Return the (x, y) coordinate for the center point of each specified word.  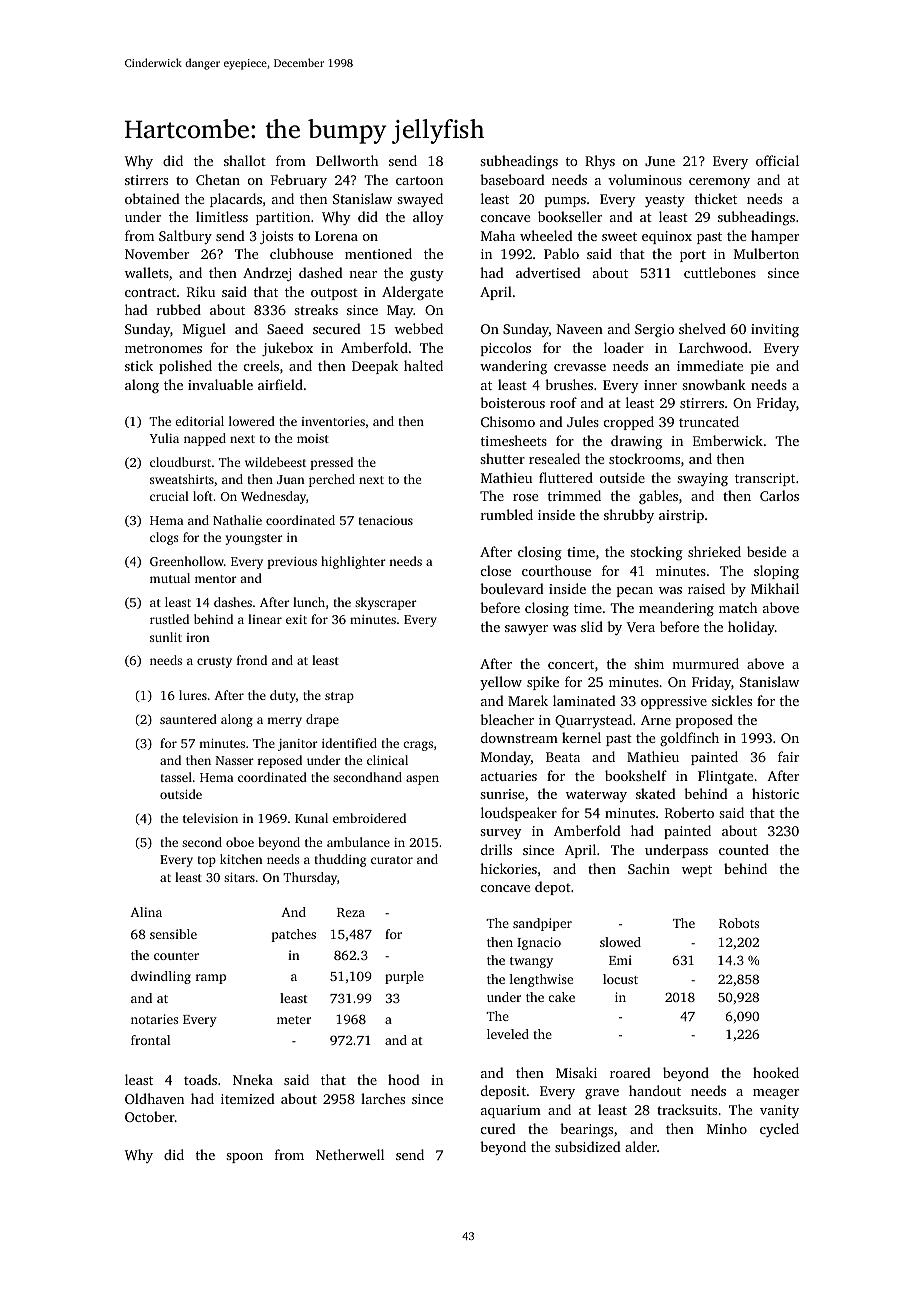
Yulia (164, 438)
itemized (248, 1098)
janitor (298, 745)
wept (697, 871)
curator (392, 860)
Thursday (310, 878)
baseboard (512, 179)
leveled (508, 1034)
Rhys (600, 162)
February (299, 181)
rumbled (507, 514)
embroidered (369, 818)
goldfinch (689, 739)
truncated (709, 421)
